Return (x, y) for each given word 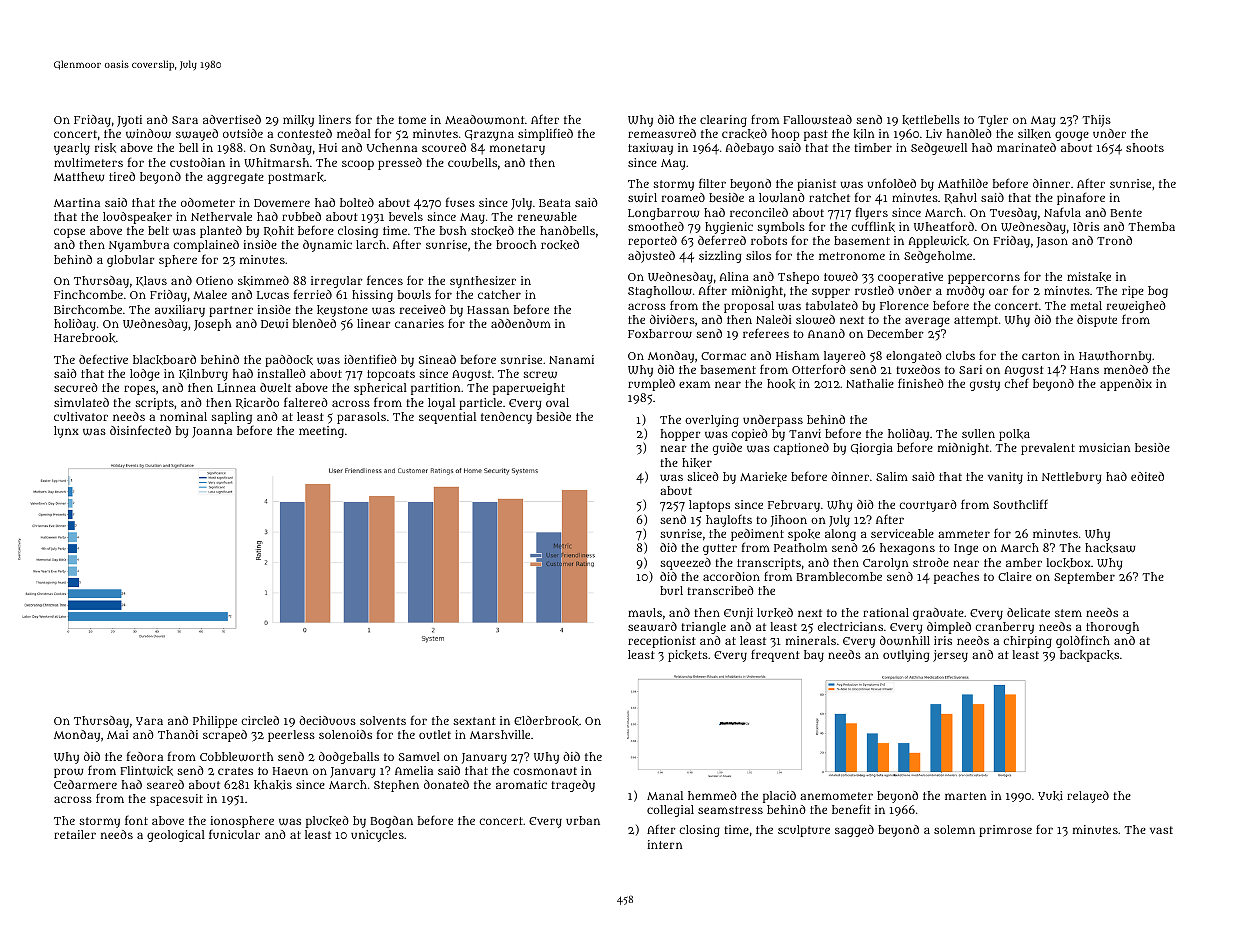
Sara (185, 120)
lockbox (1068, 563)
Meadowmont (485, 119)
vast (1161, 830)
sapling (231, 418)
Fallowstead (817, 119)
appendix (1126, 385)
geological (176, 836)
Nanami (571, 359)
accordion (731, 576)
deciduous (327, 720)
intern (665, 844)
